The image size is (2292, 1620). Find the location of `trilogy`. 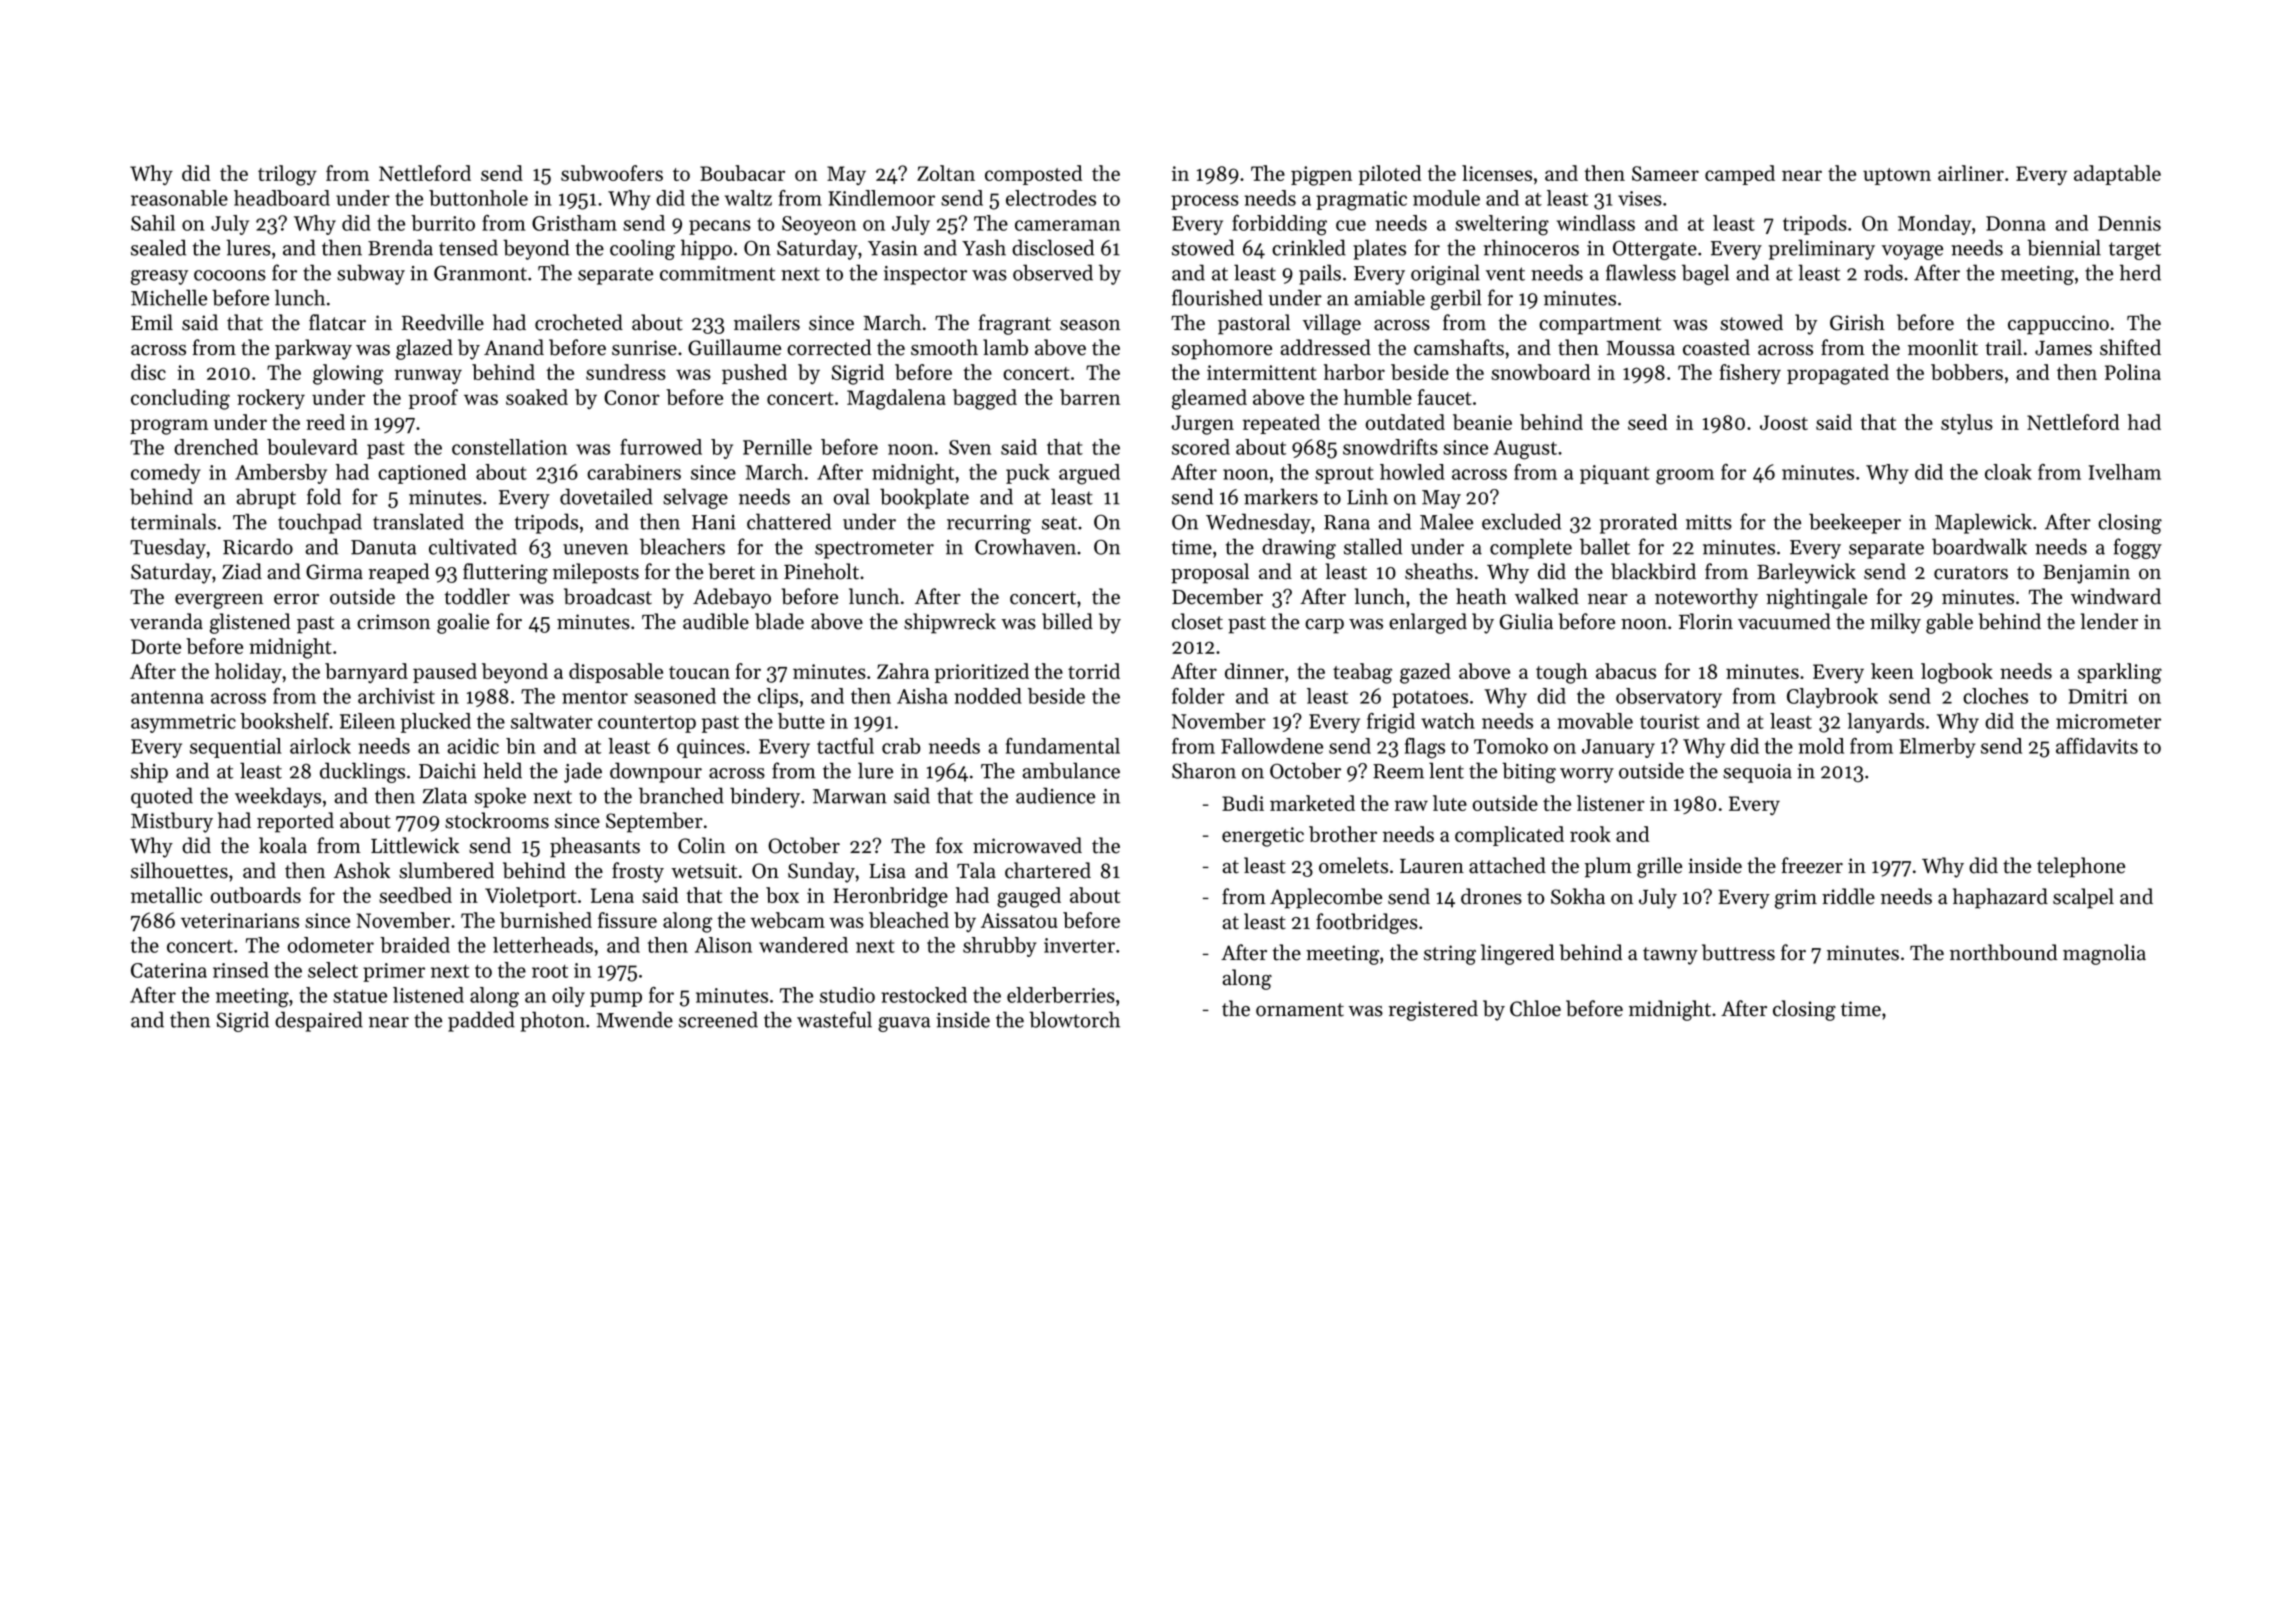

trilogy is located at coordinates (287, 175).
